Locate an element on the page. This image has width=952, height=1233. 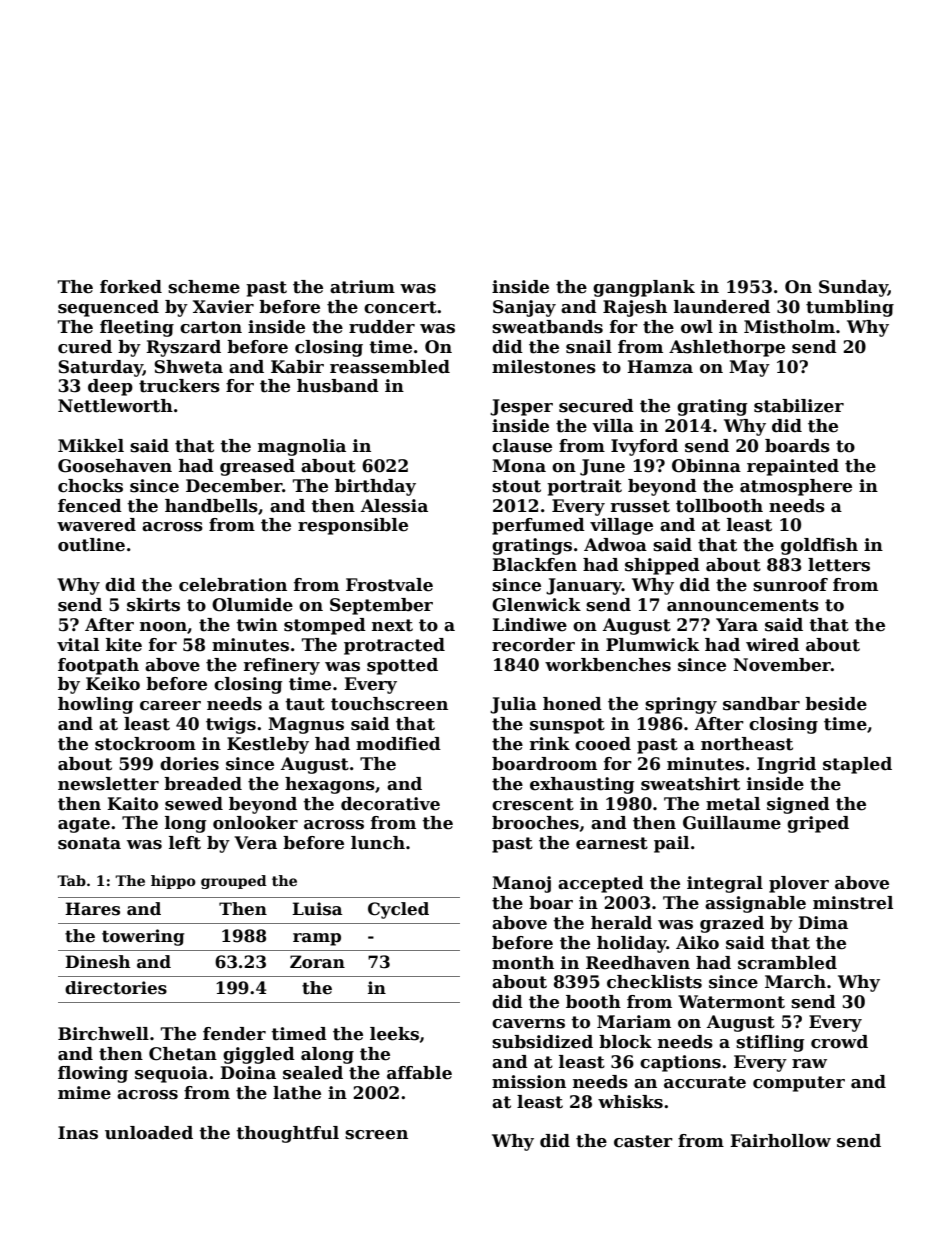
unloaded is located at coordinates (149, 1133).
